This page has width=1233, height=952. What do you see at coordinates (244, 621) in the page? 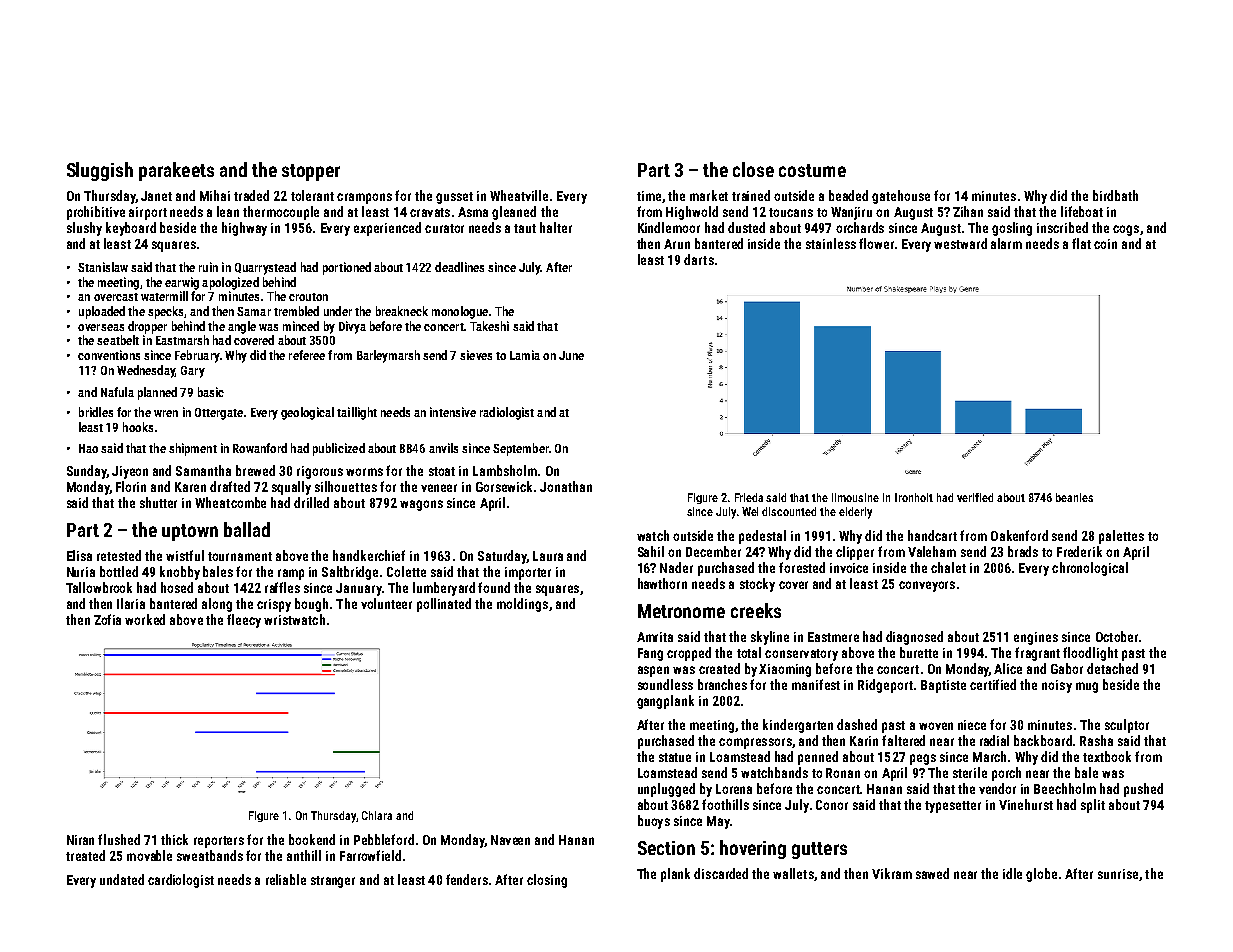
I see `fleecy` at bounding box center [244, 621].
